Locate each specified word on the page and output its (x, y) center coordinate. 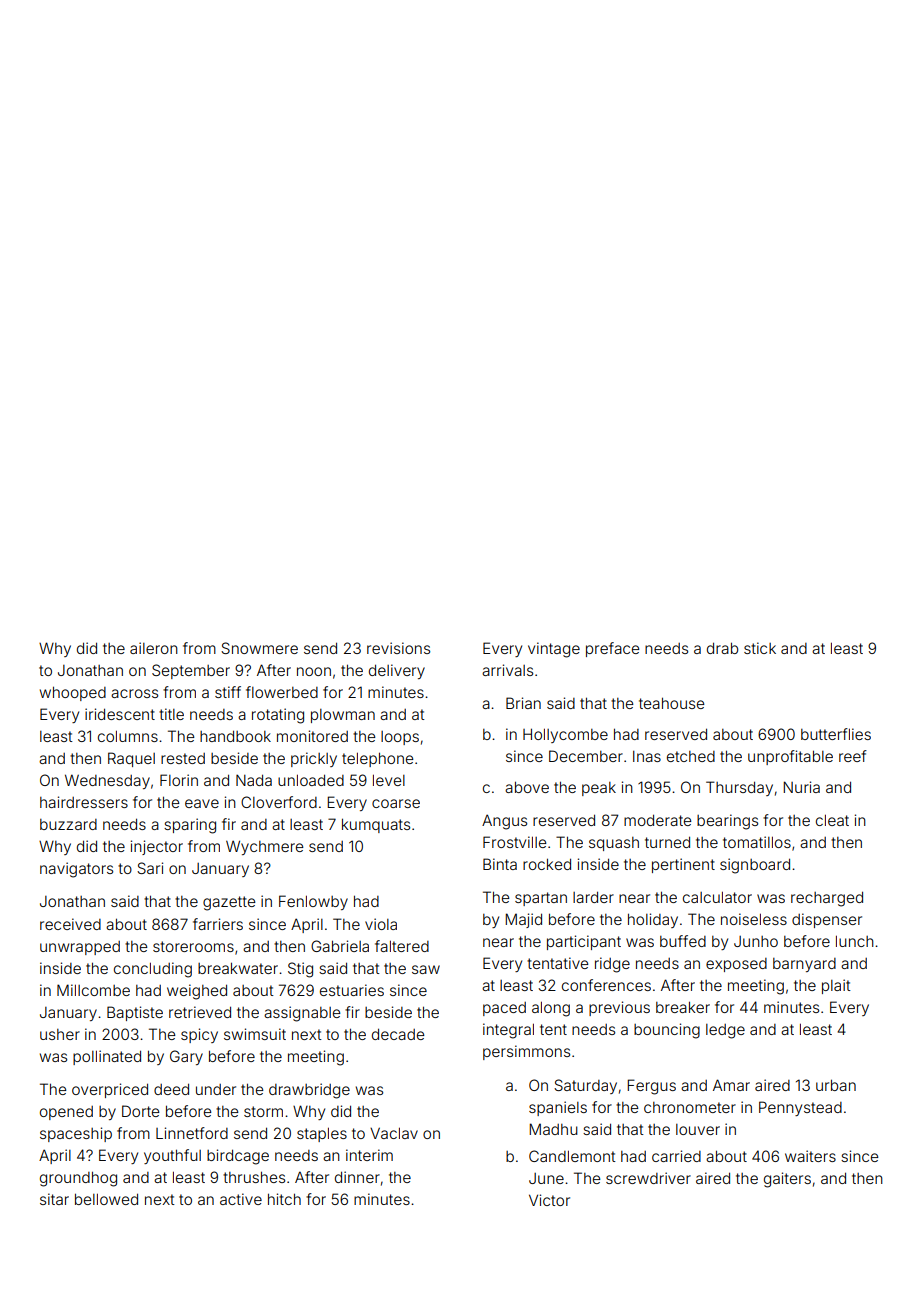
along (551, 1009)
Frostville (514, 842)
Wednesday (107, 781)
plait (836, 986)
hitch (284, 1199)
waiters (810, 1156)
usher (60, 1034)
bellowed (106, 1199)
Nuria (801, 787)
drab (722, 648)
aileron (154, 648)
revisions (398, 648)
